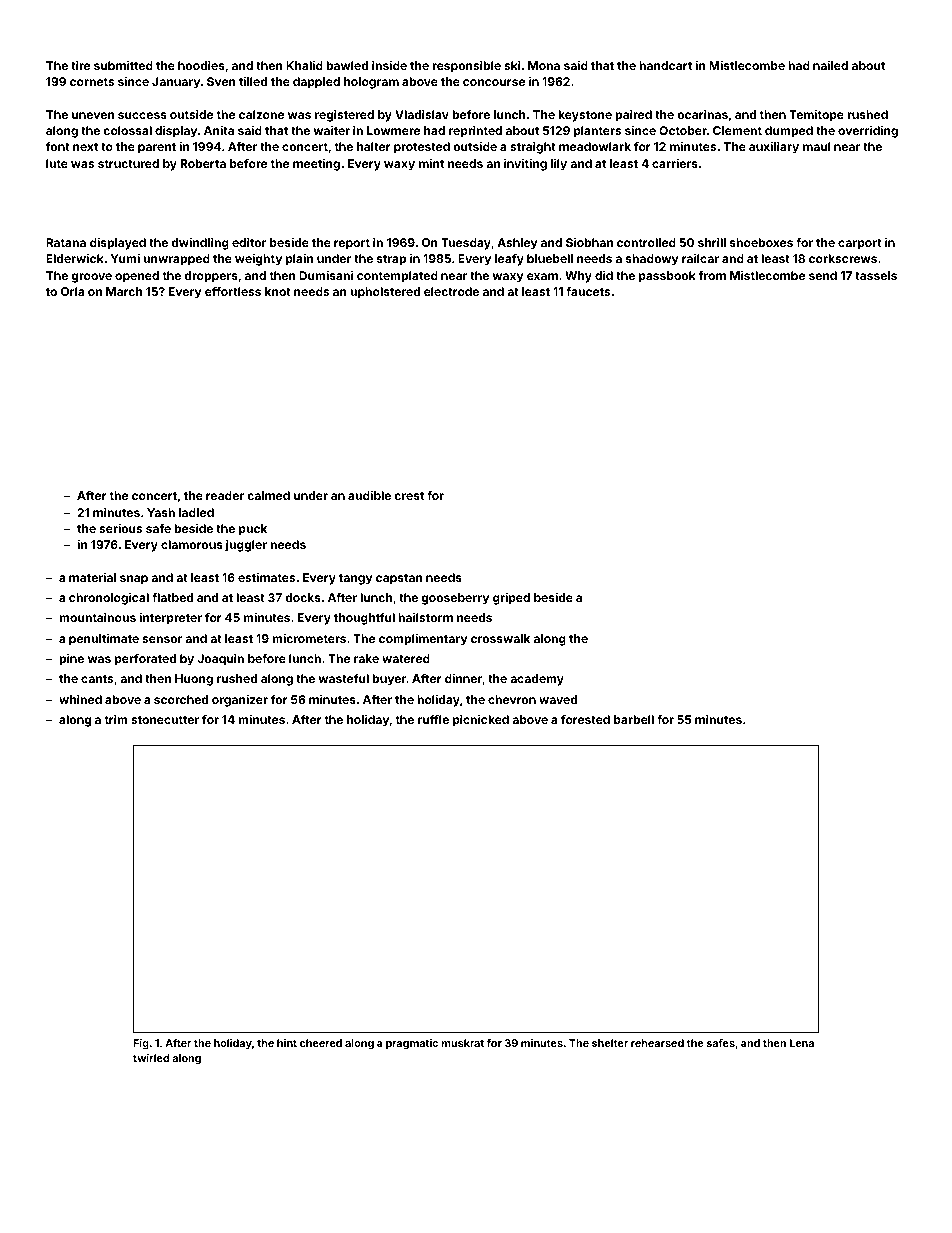  What do you see at coordinates (463, 1043) in the page?
I see `muskrat` at bounding box center [463, 1043].
